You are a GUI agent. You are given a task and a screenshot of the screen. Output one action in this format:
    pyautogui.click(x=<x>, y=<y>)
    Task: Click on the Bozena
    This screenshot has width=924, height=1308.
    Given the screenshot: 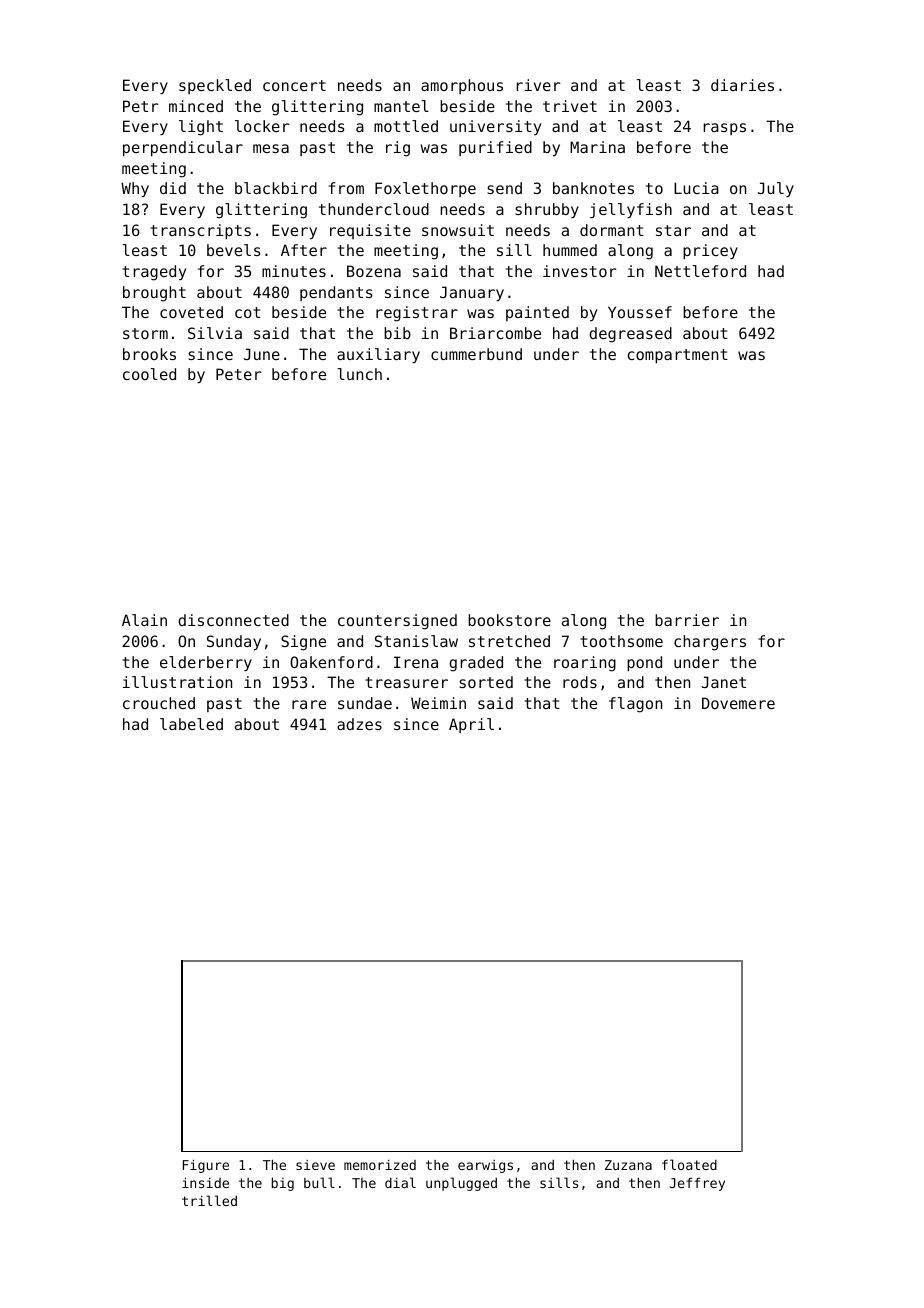 What is the action you would take?
    pyautogui.click(x=374, y=271)
